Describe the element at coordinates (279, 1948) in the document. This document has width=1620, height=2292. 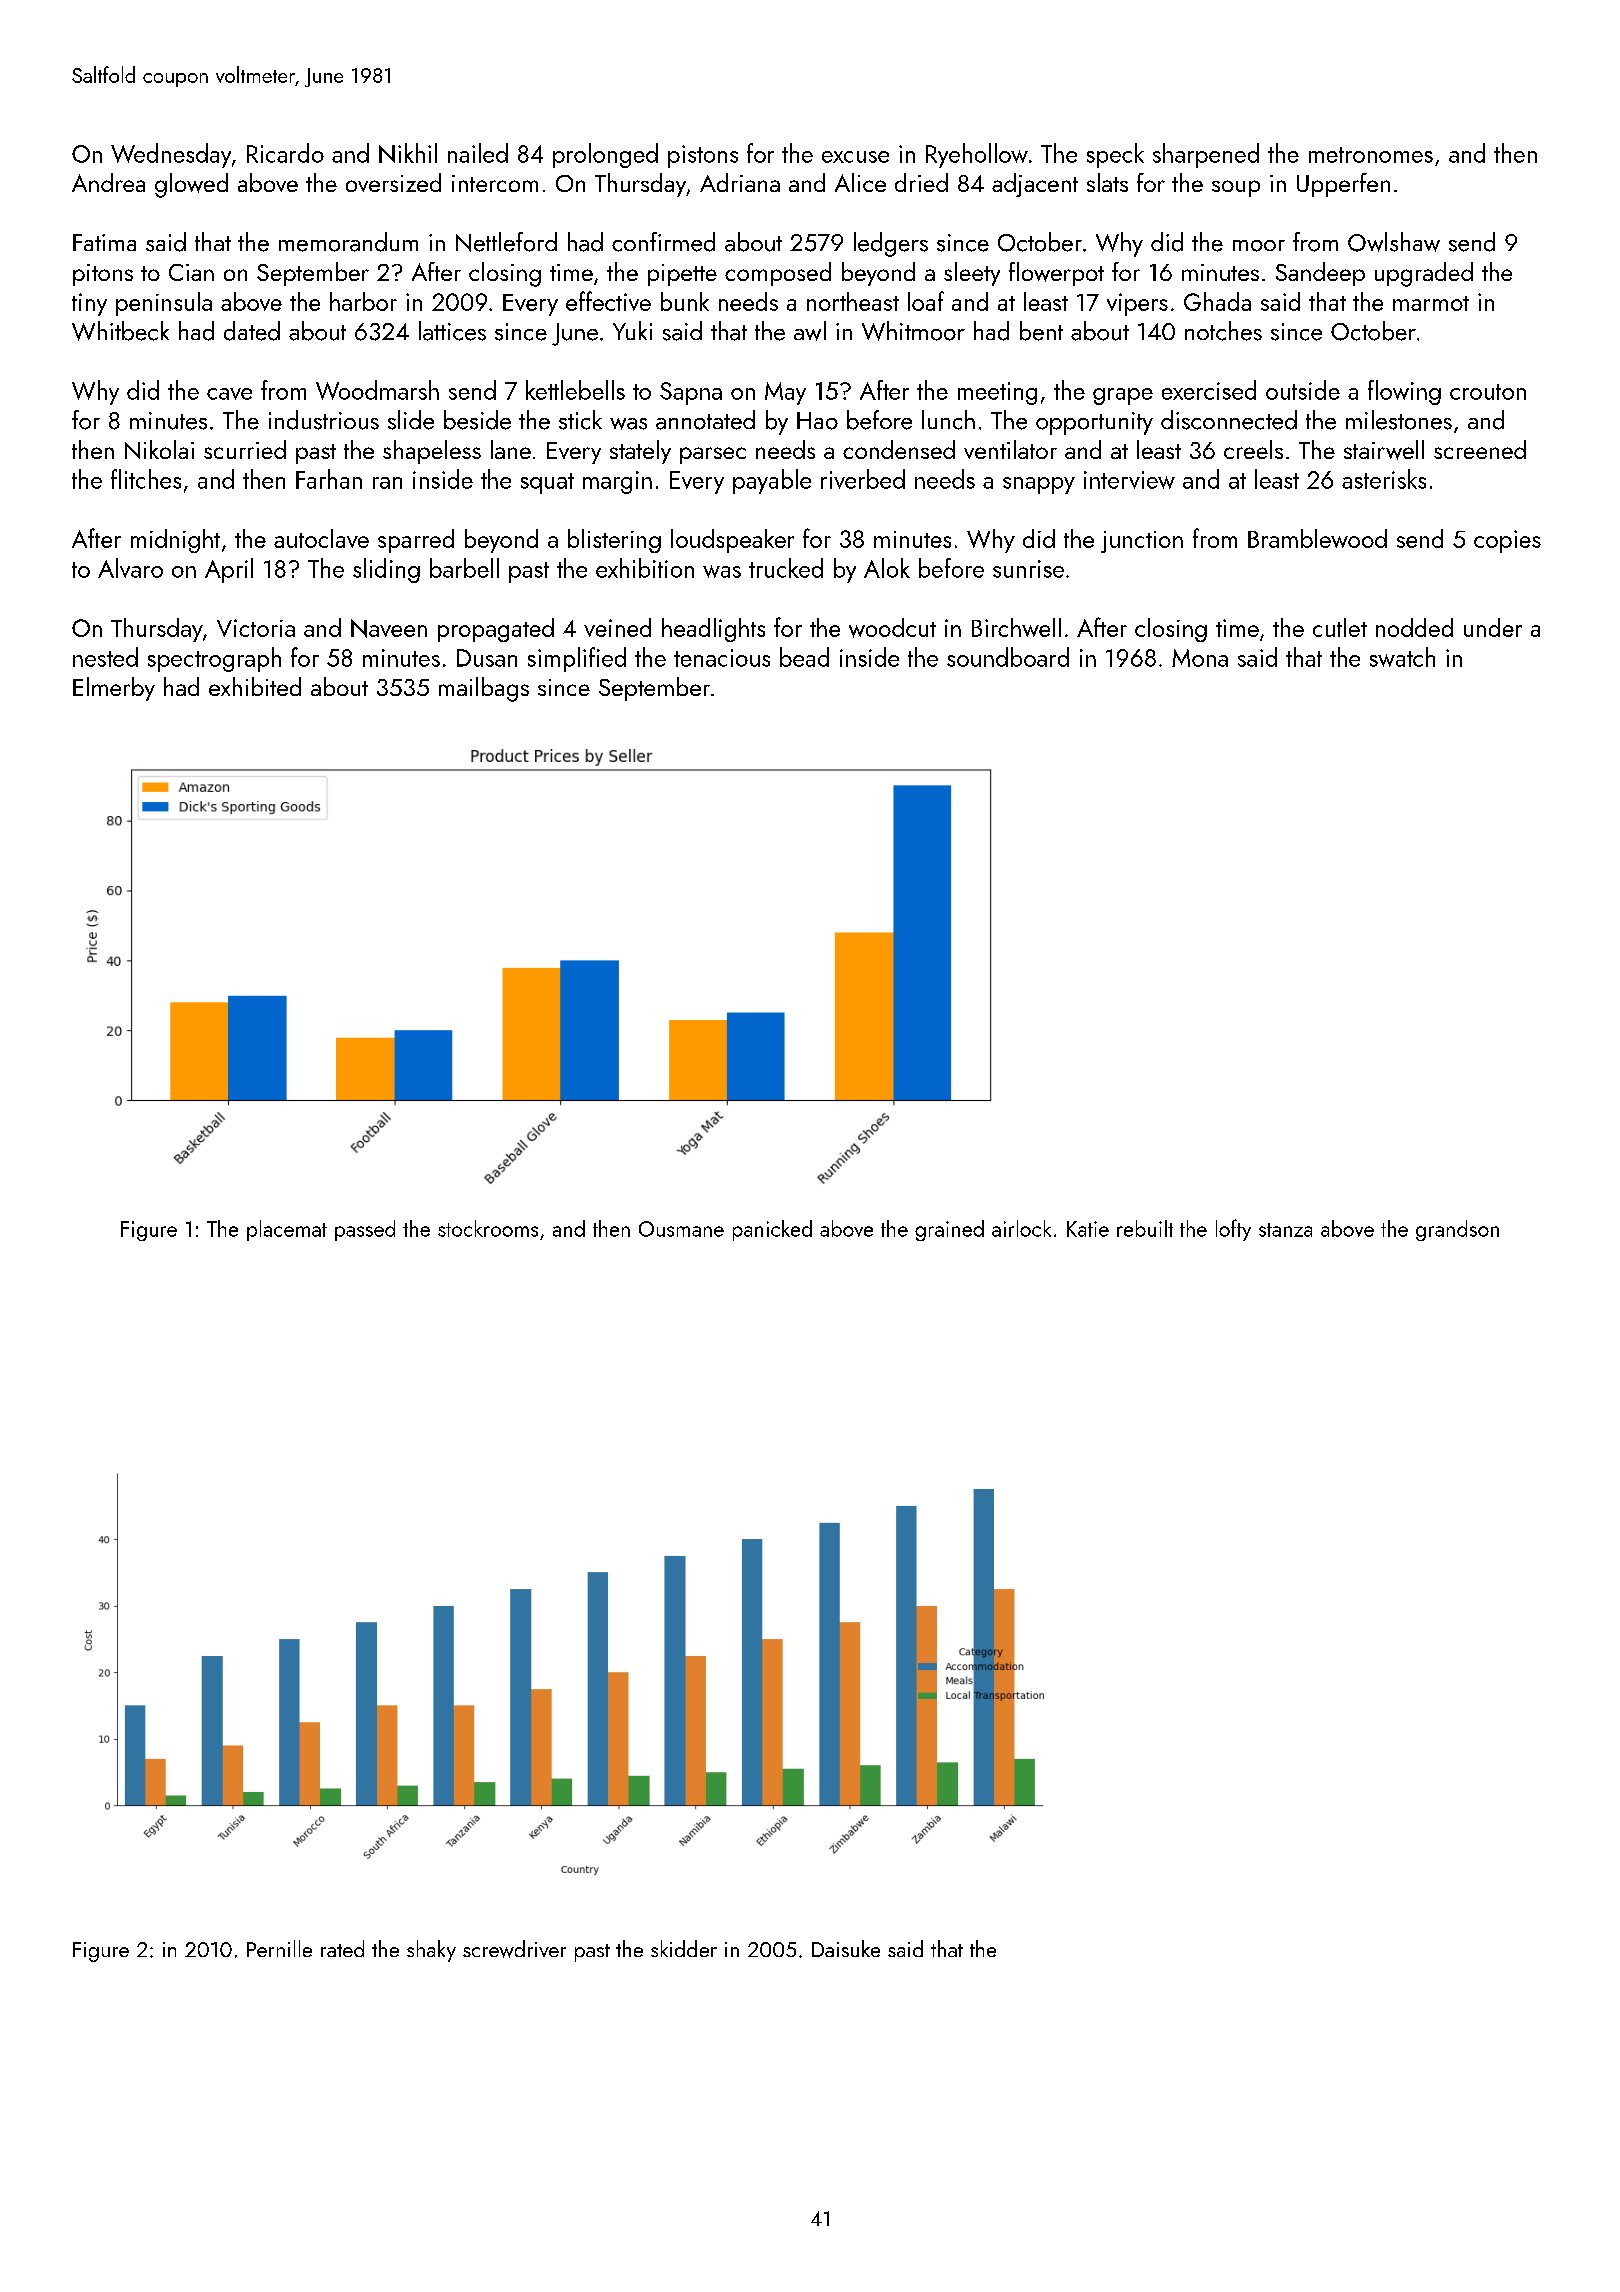
I see `Pernille` at that location.
